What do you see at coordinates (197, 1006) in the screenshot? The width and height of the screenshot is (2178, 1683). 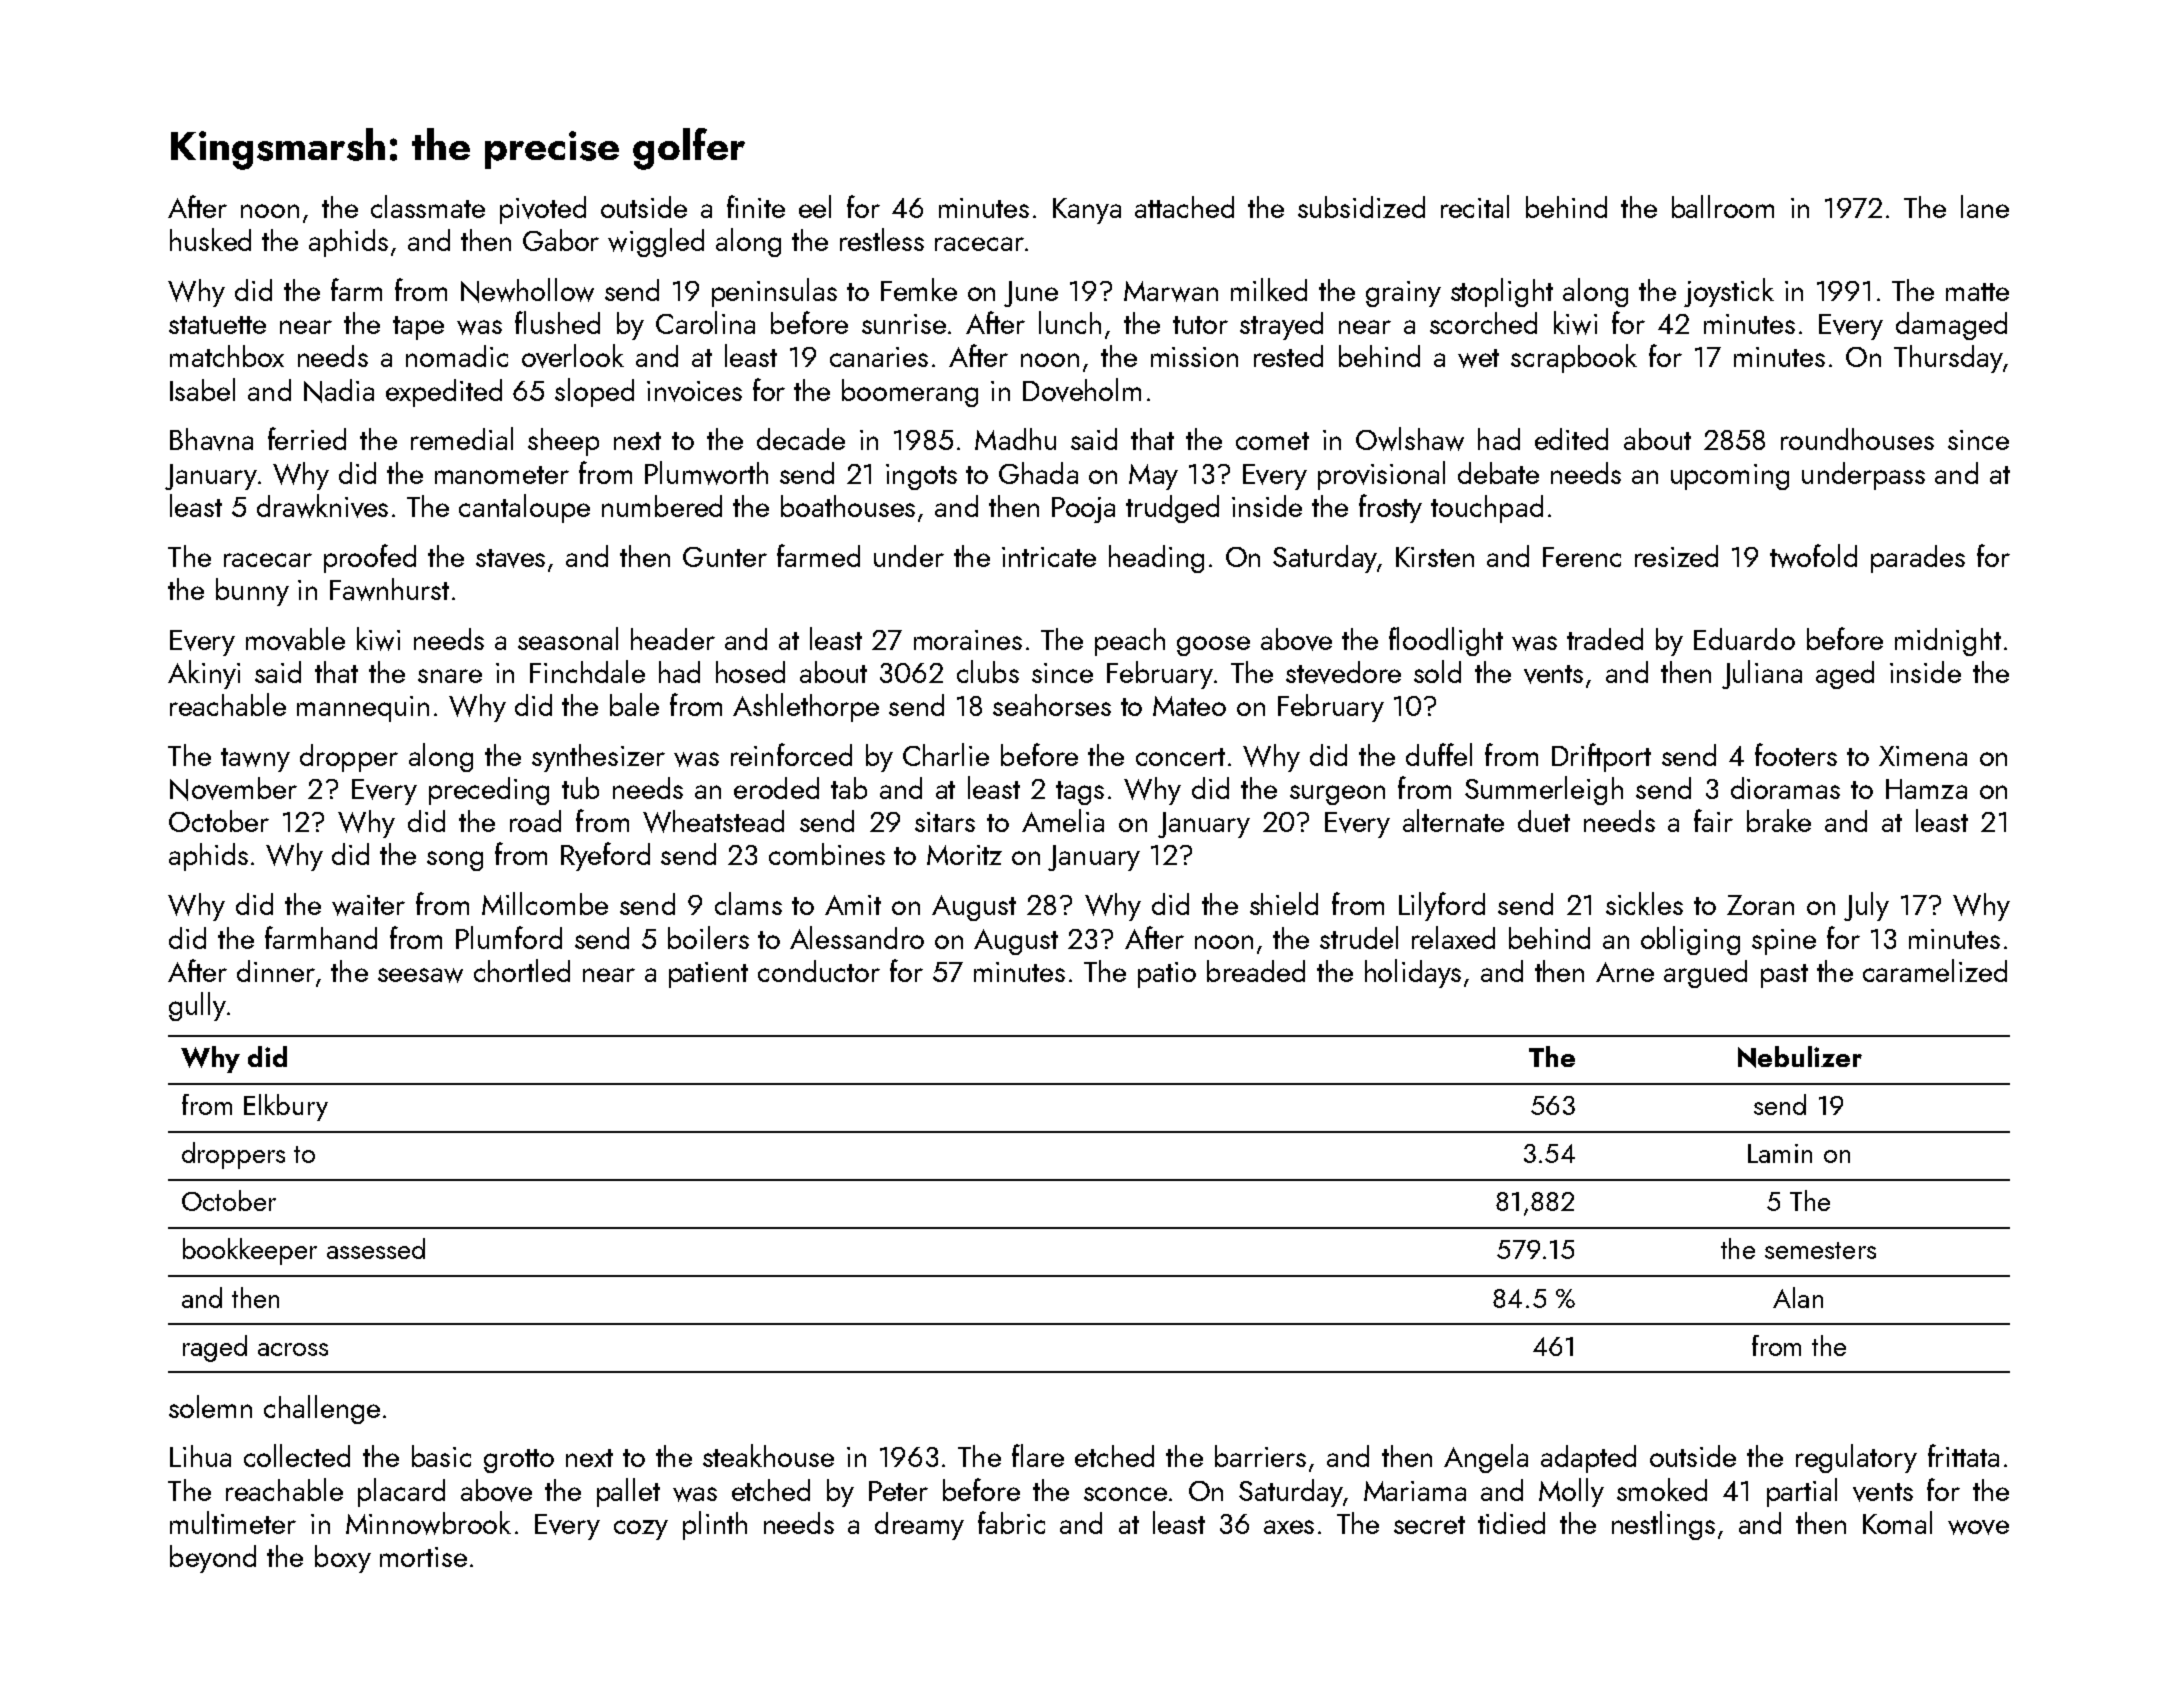 I see `gully` at bounding box center [197, 1006].
